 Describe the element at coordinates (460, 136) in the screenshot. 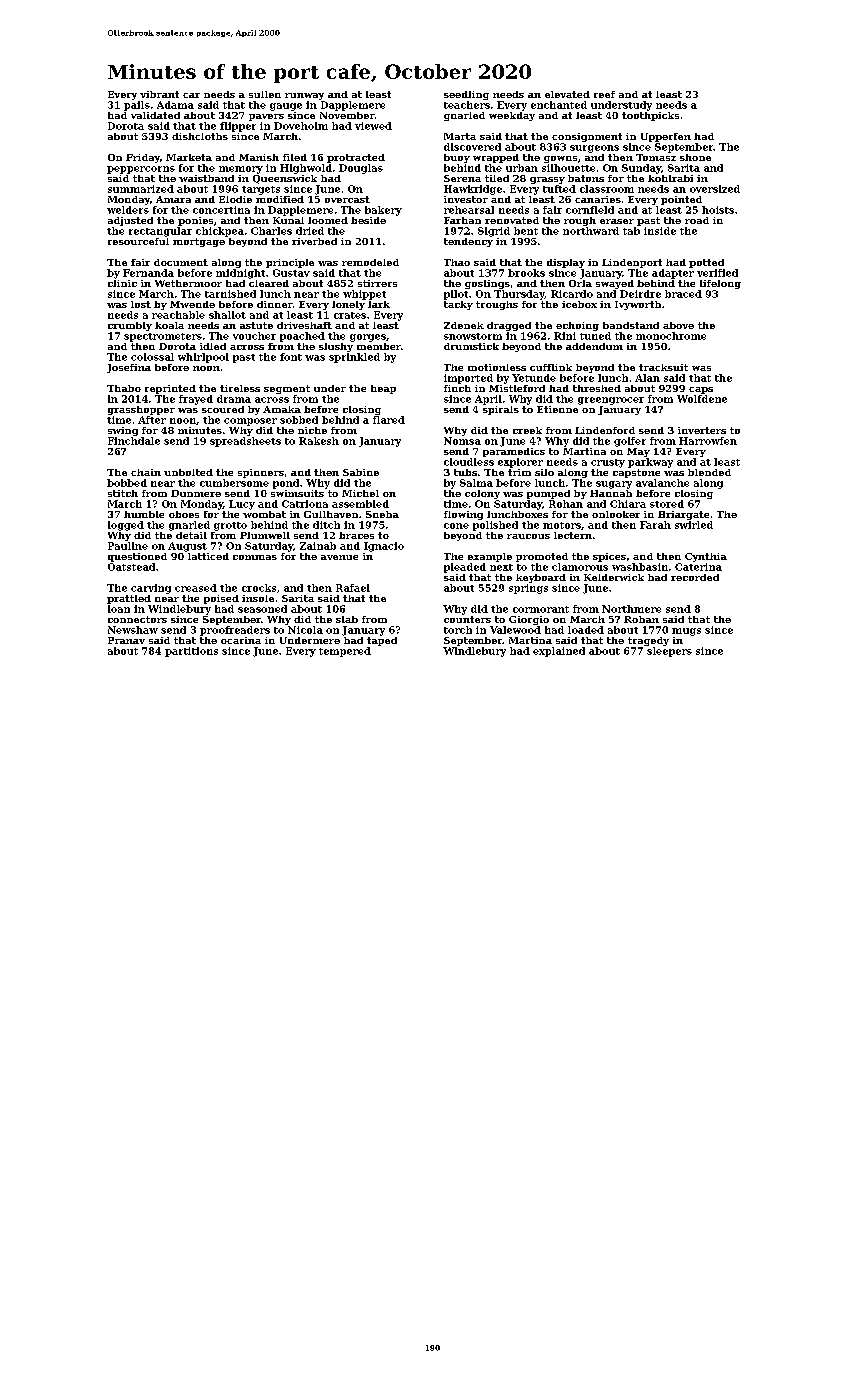

I see `Marta` at that location.
